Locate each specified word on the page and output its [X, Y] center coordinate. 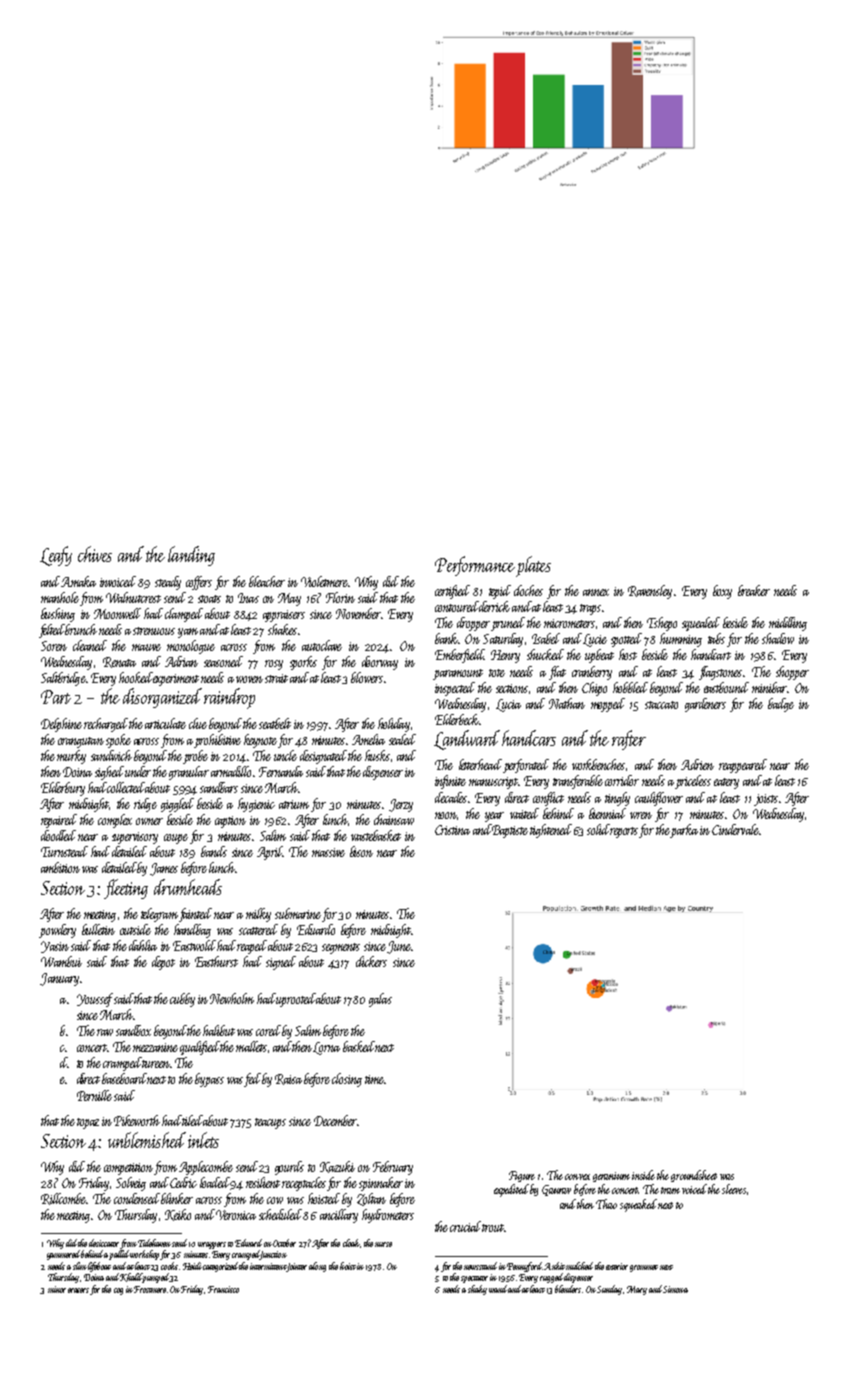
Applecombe [206, 1168]
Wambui [61, 961]
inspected [455, 689]
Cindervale [735, 829]
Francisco [223, 1289]
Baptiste [510, 831]
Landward [467, 740]
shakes [282, 629]
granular [189, 773]
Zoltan [371, 1199]
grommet [644, 1268]
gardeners [705, 705]
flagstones [720, 673]
